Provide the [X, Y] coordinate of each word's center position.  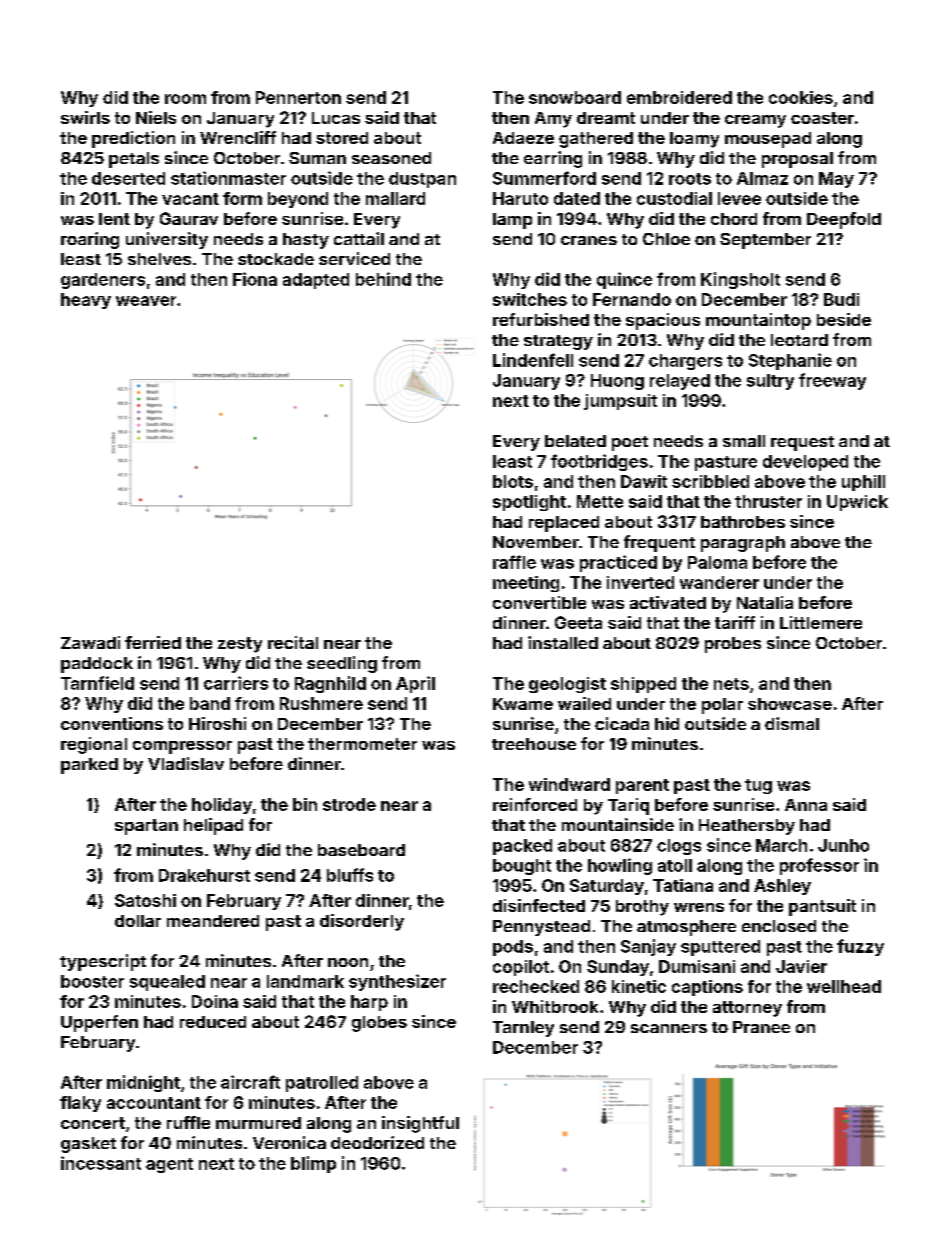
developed [805, 463]
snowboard [575, 97]
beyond [298, 200]
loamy [694, 140]
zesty [240, 645]
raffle [514, 562]
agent [169, 1165]
